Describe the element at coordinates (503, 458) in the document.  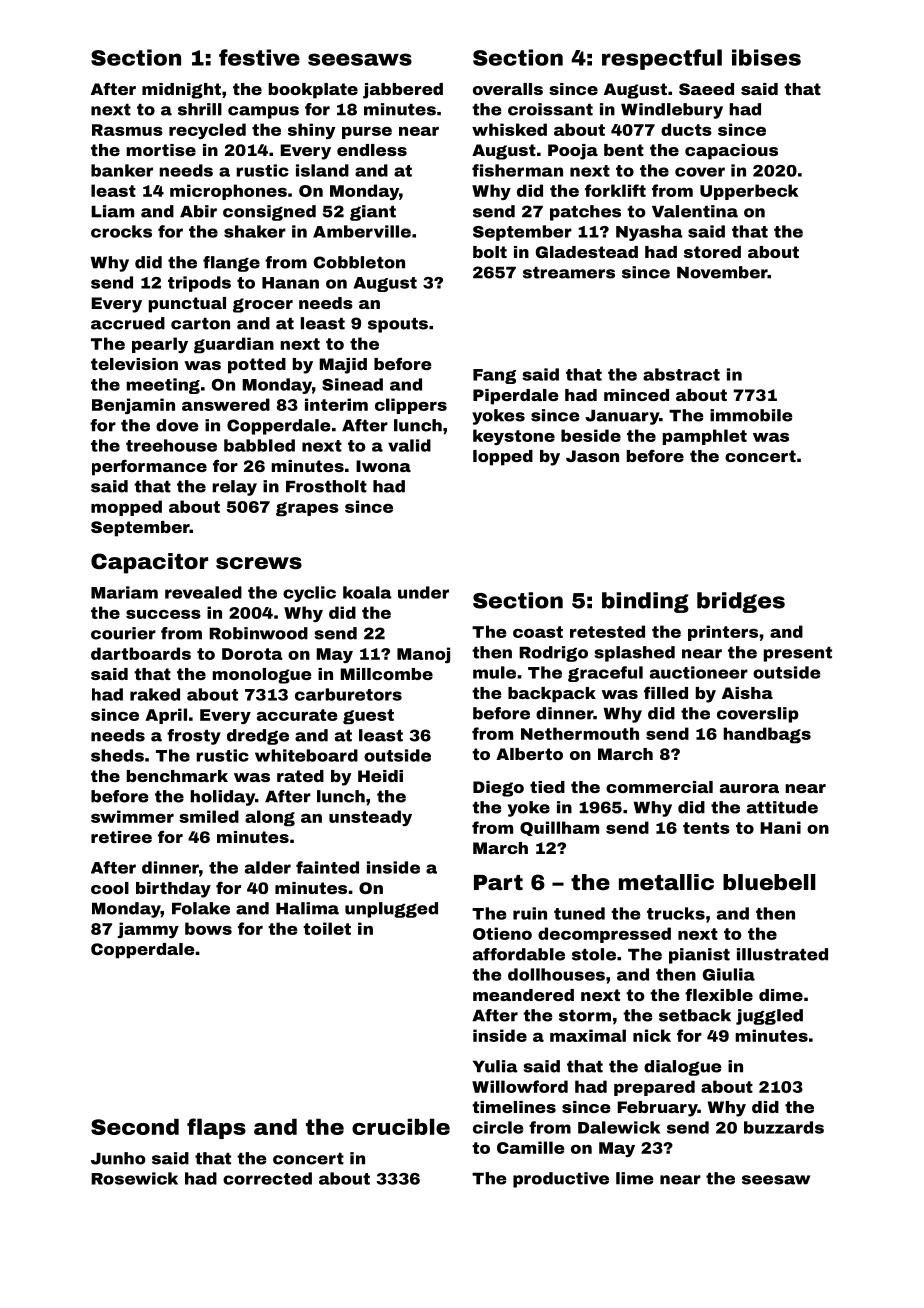
I see `lopped` at that location.
